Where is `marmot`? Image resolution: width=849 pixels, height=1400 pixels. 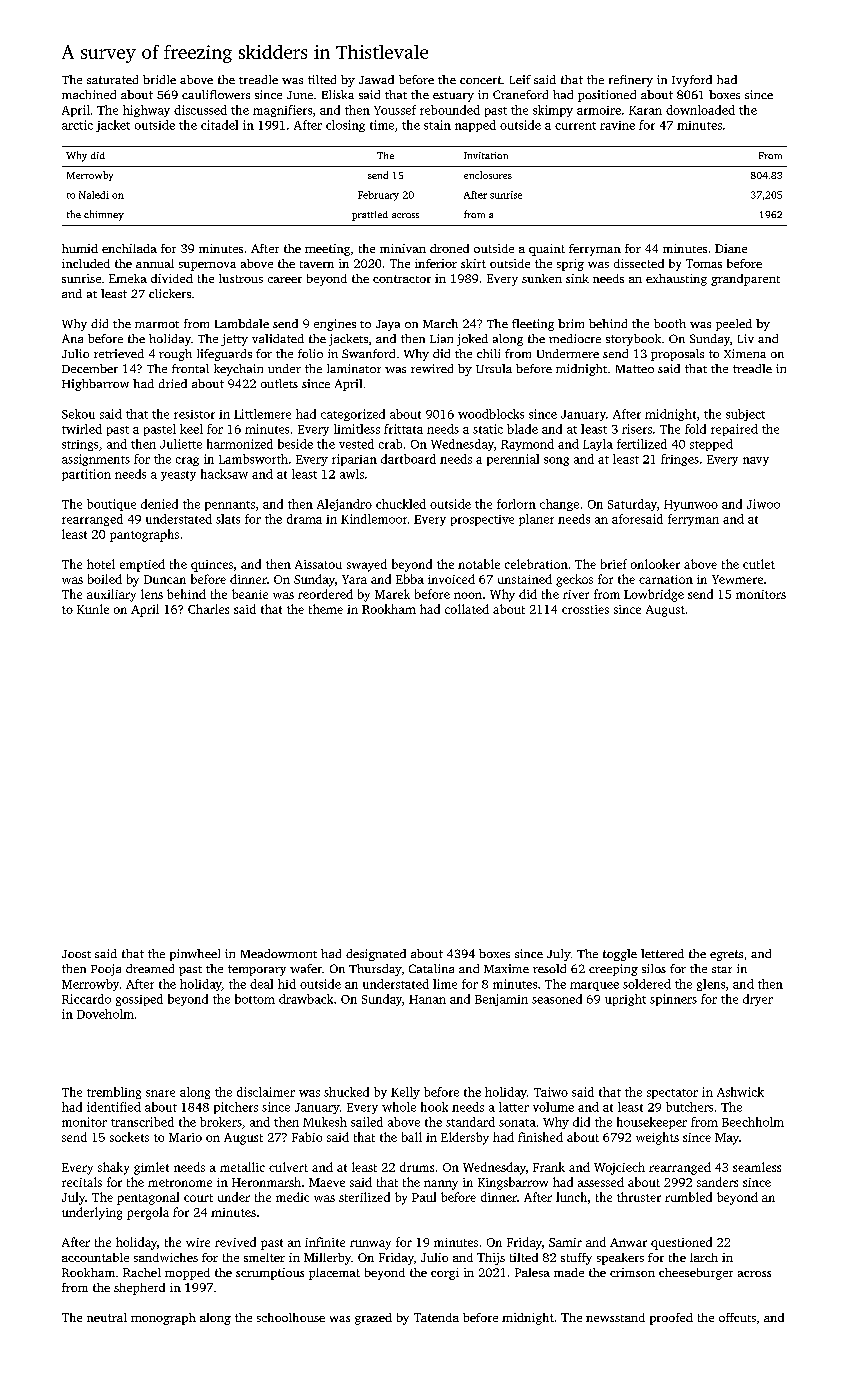 marmot is located at coordinates (157, 324).
